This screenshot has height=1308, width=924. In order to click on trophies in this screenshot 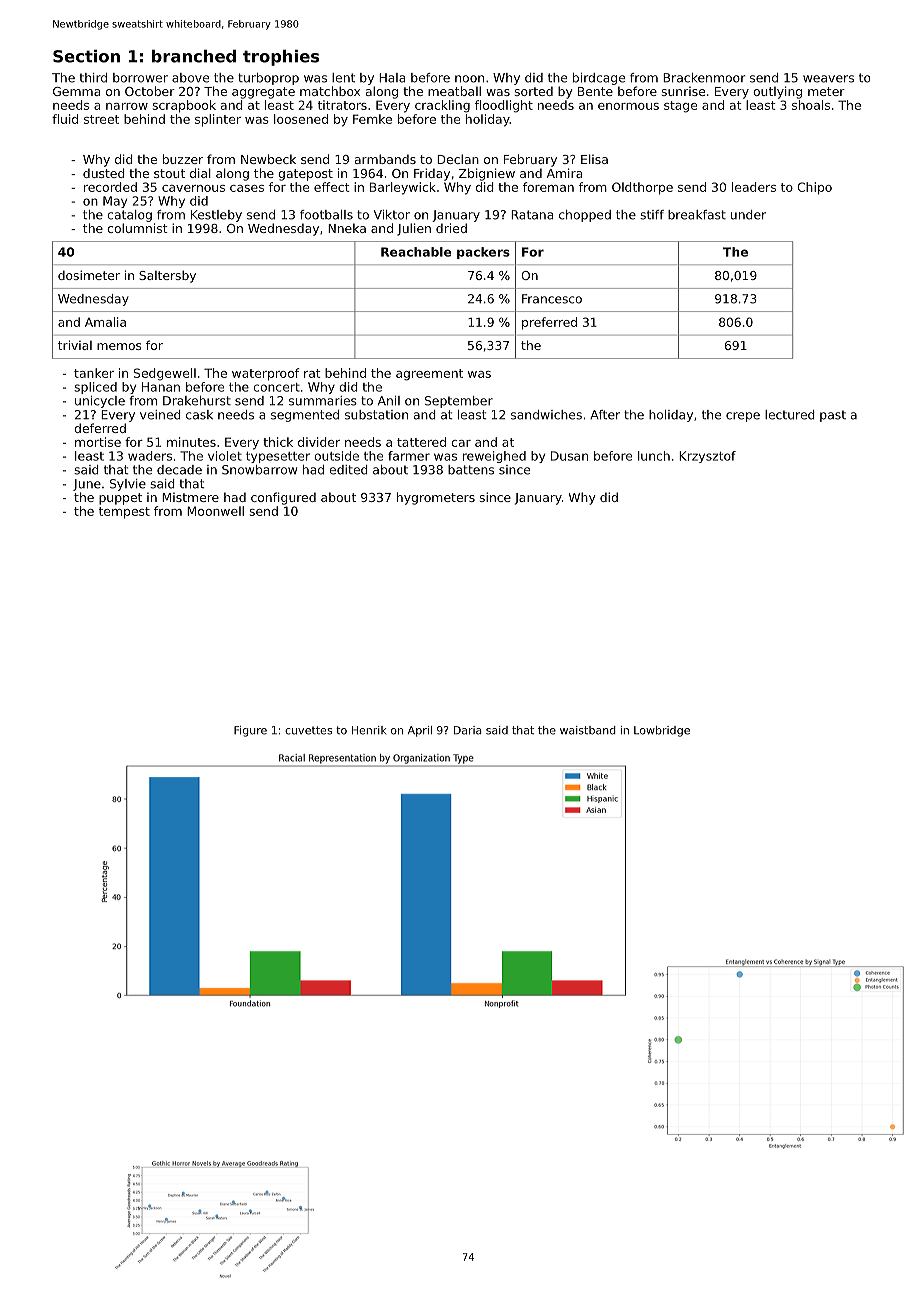, I will do `click(281, 58)`.
